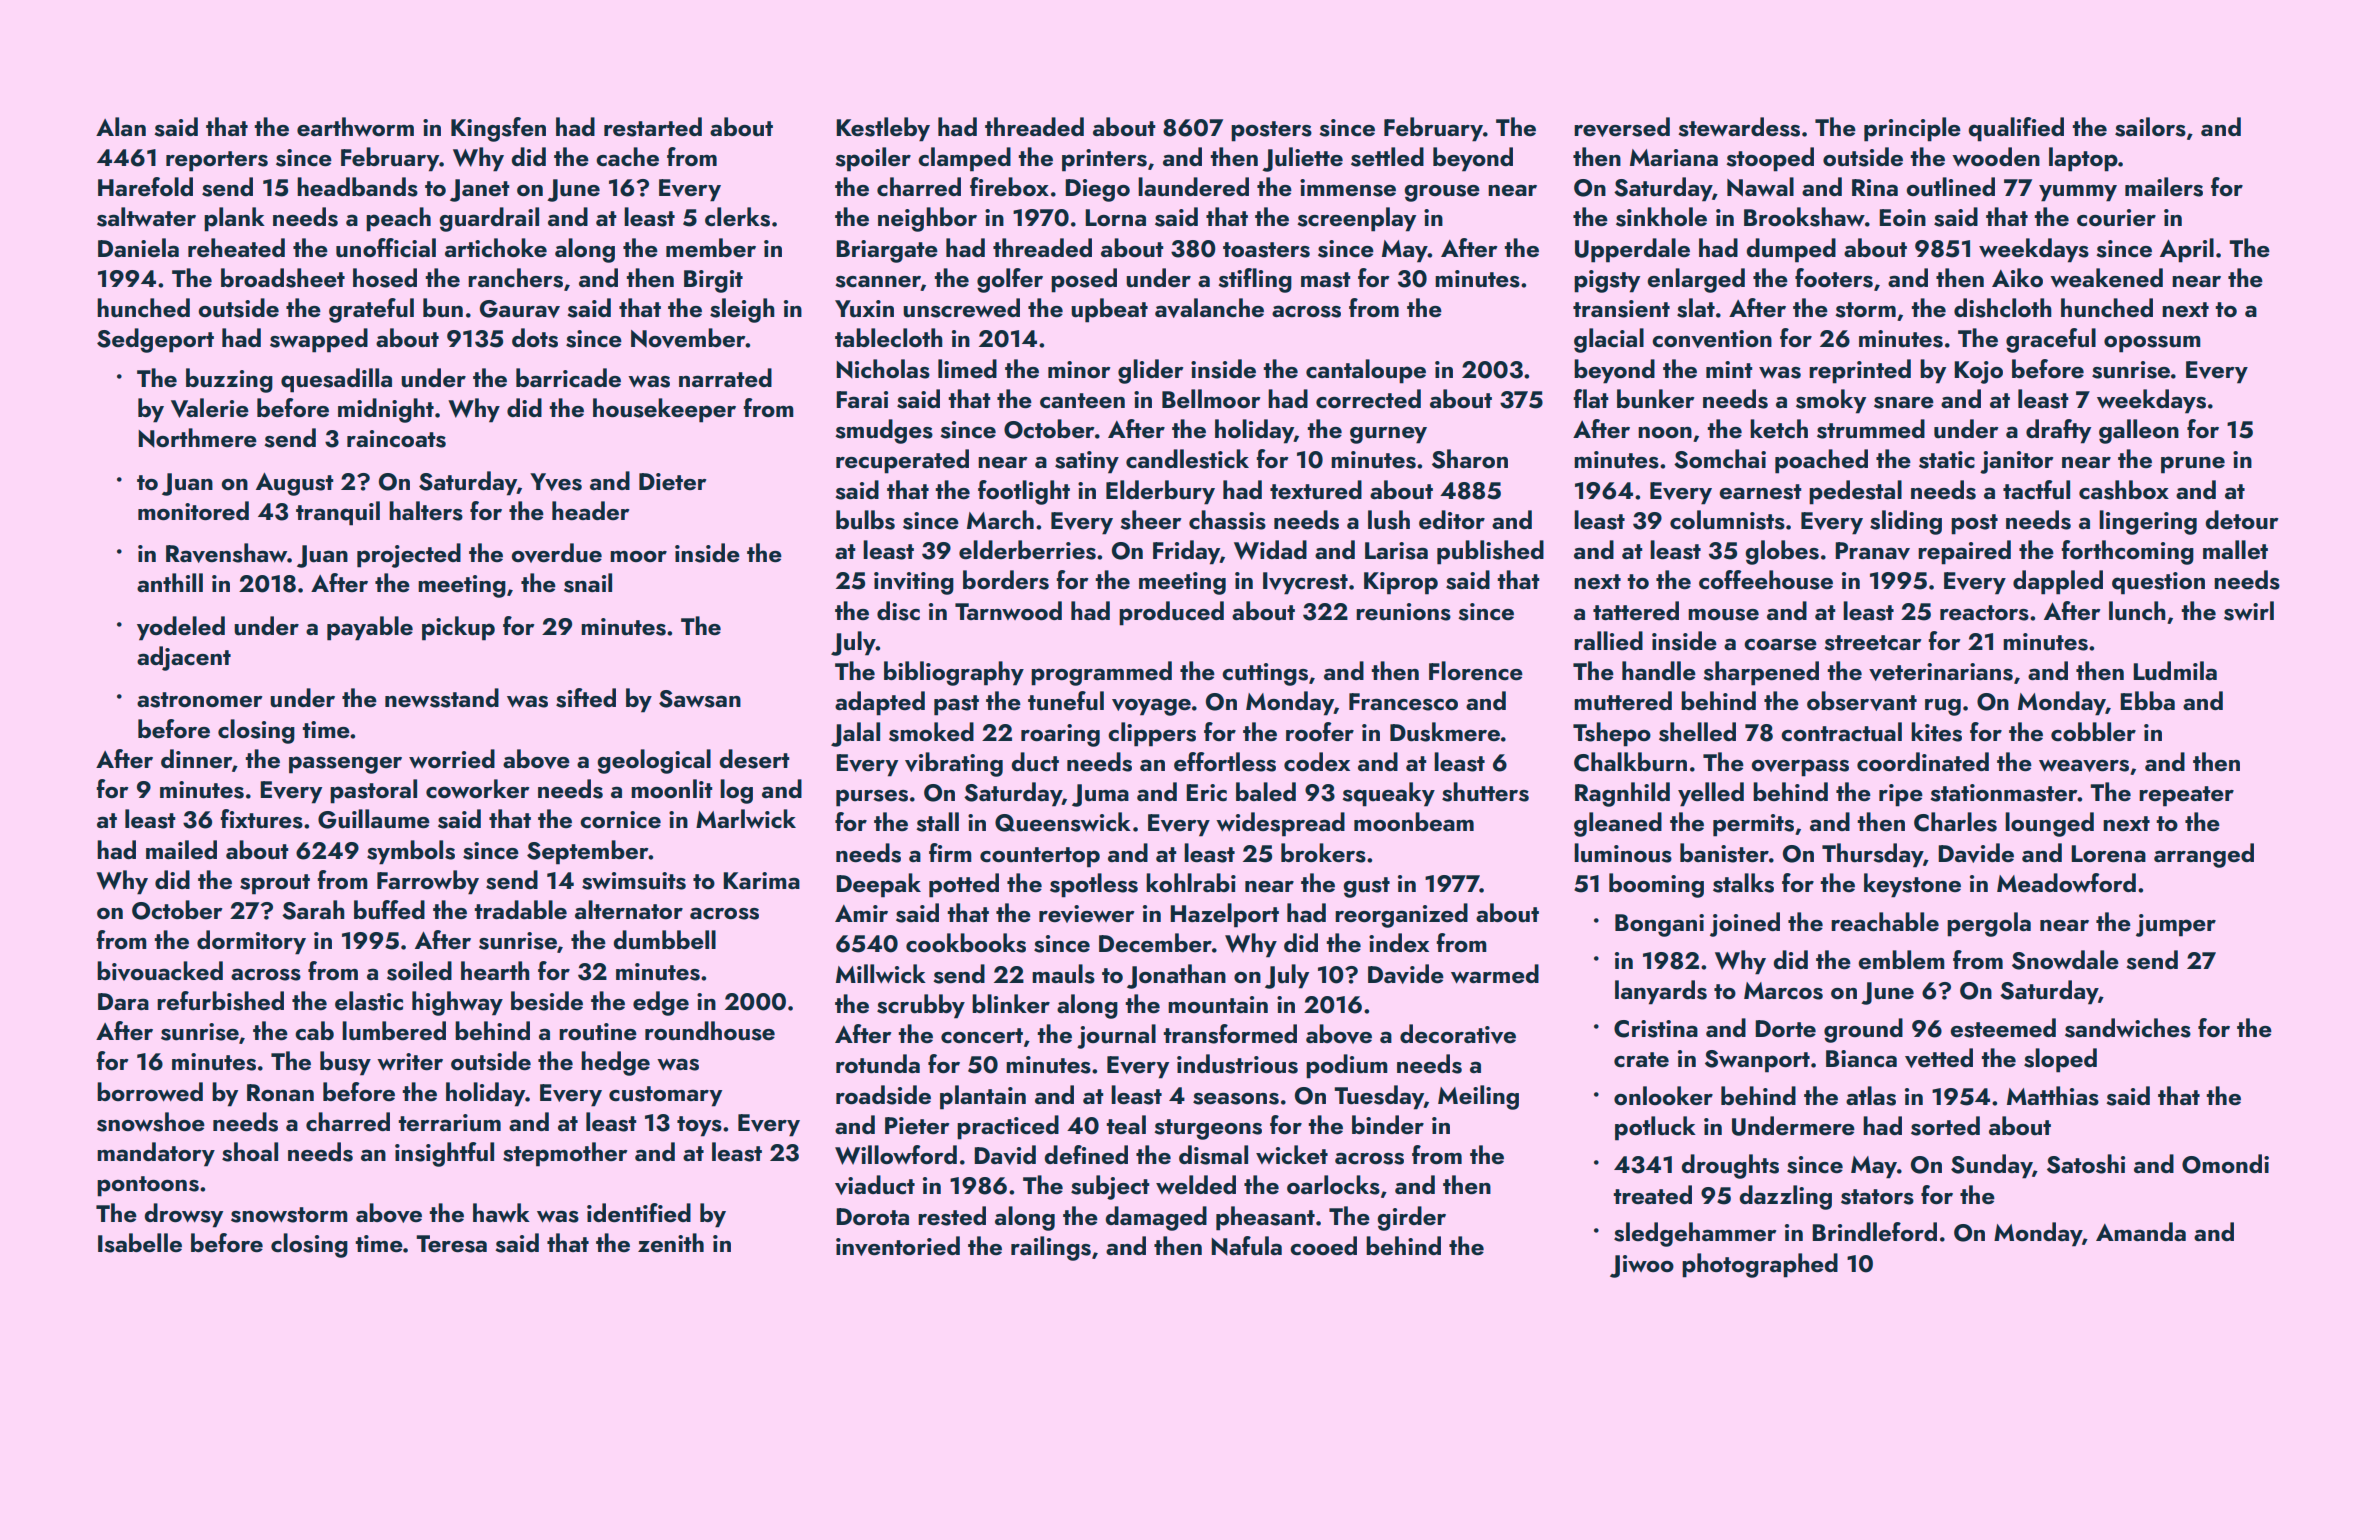 The image size is (2380, 1540). What do you see at coordinates (653, 127) in the image?
I see `restarted` at bounding box center [653, 127].
